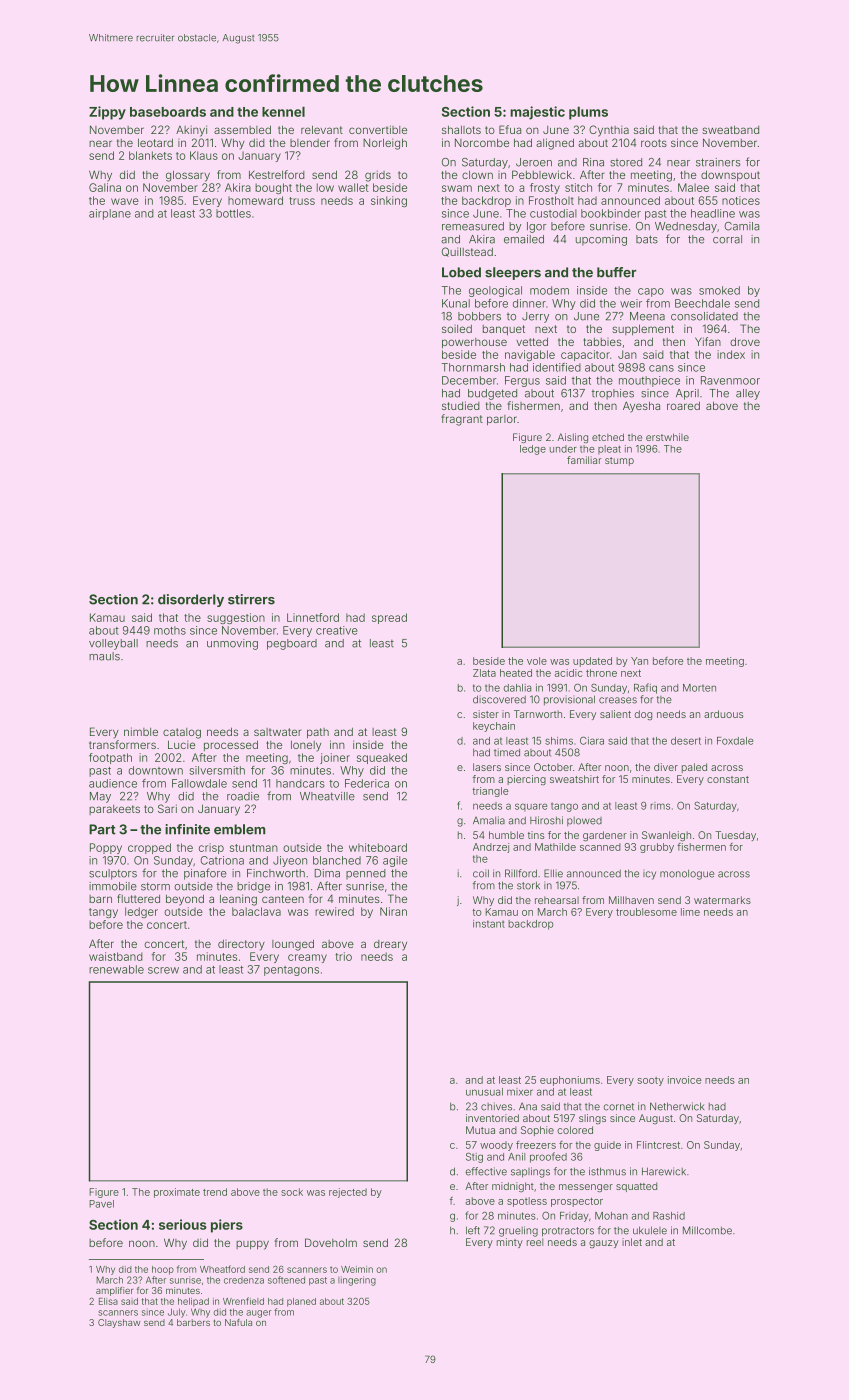 The width and height of the image is (849, 1400). What do you see at coordinates (570, 1081) in the image?
I see `euphoniums` at bounding box center [570, 1081].
